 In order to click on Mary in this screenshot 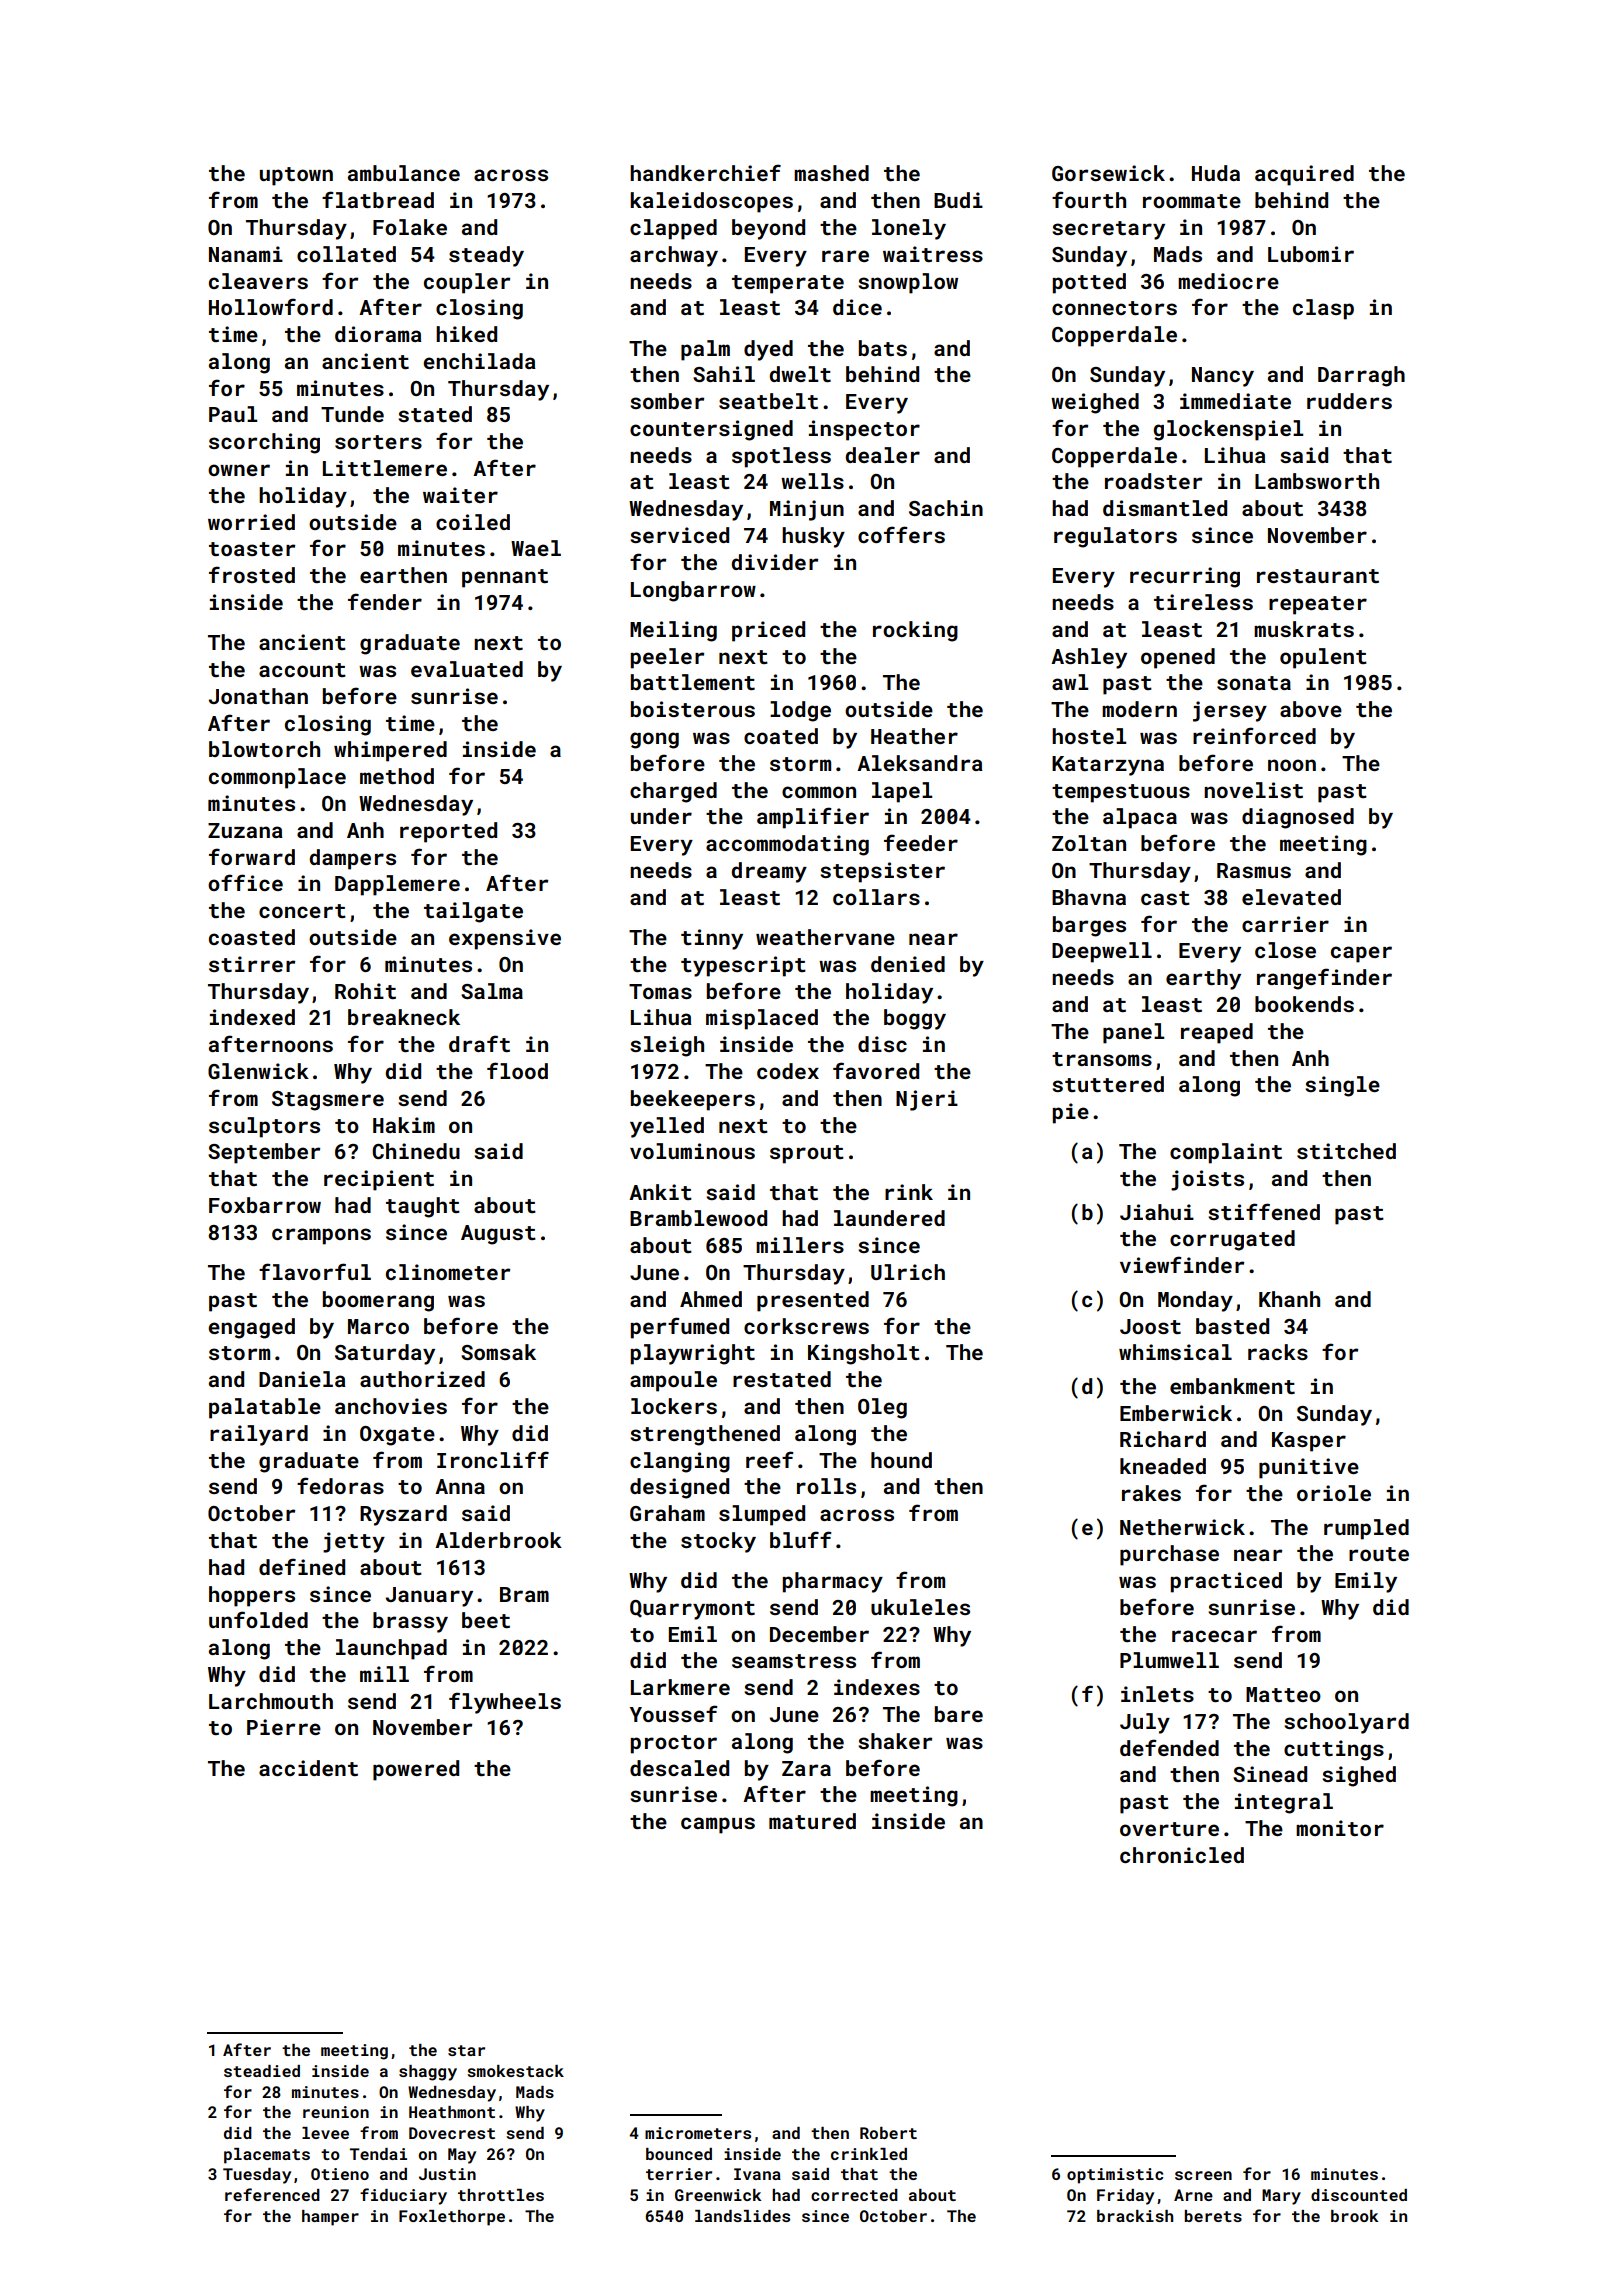, I will do `click(1281, 2197)`.
